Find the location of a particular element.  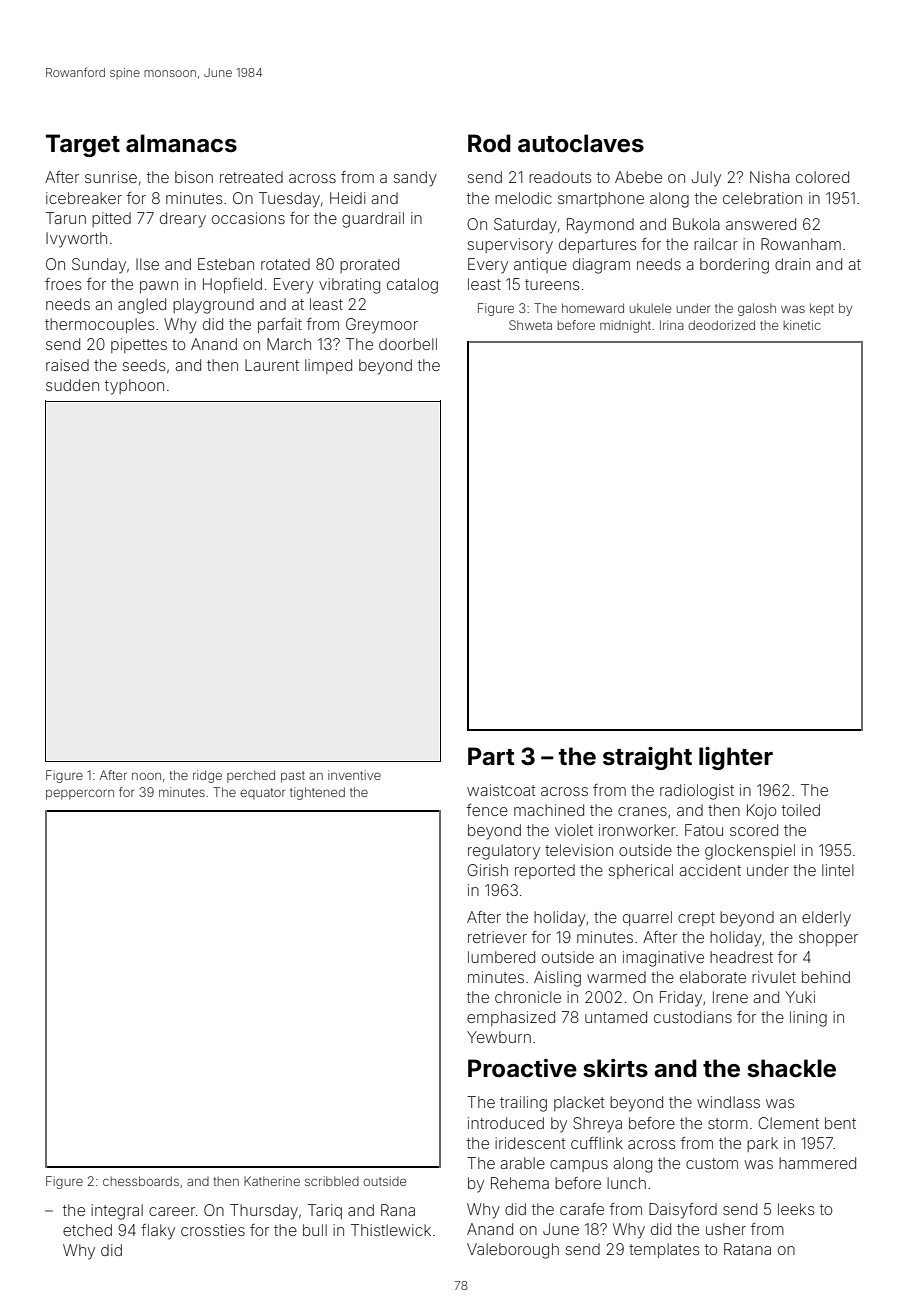

chessboards is located at coordinates (141, 1181).
